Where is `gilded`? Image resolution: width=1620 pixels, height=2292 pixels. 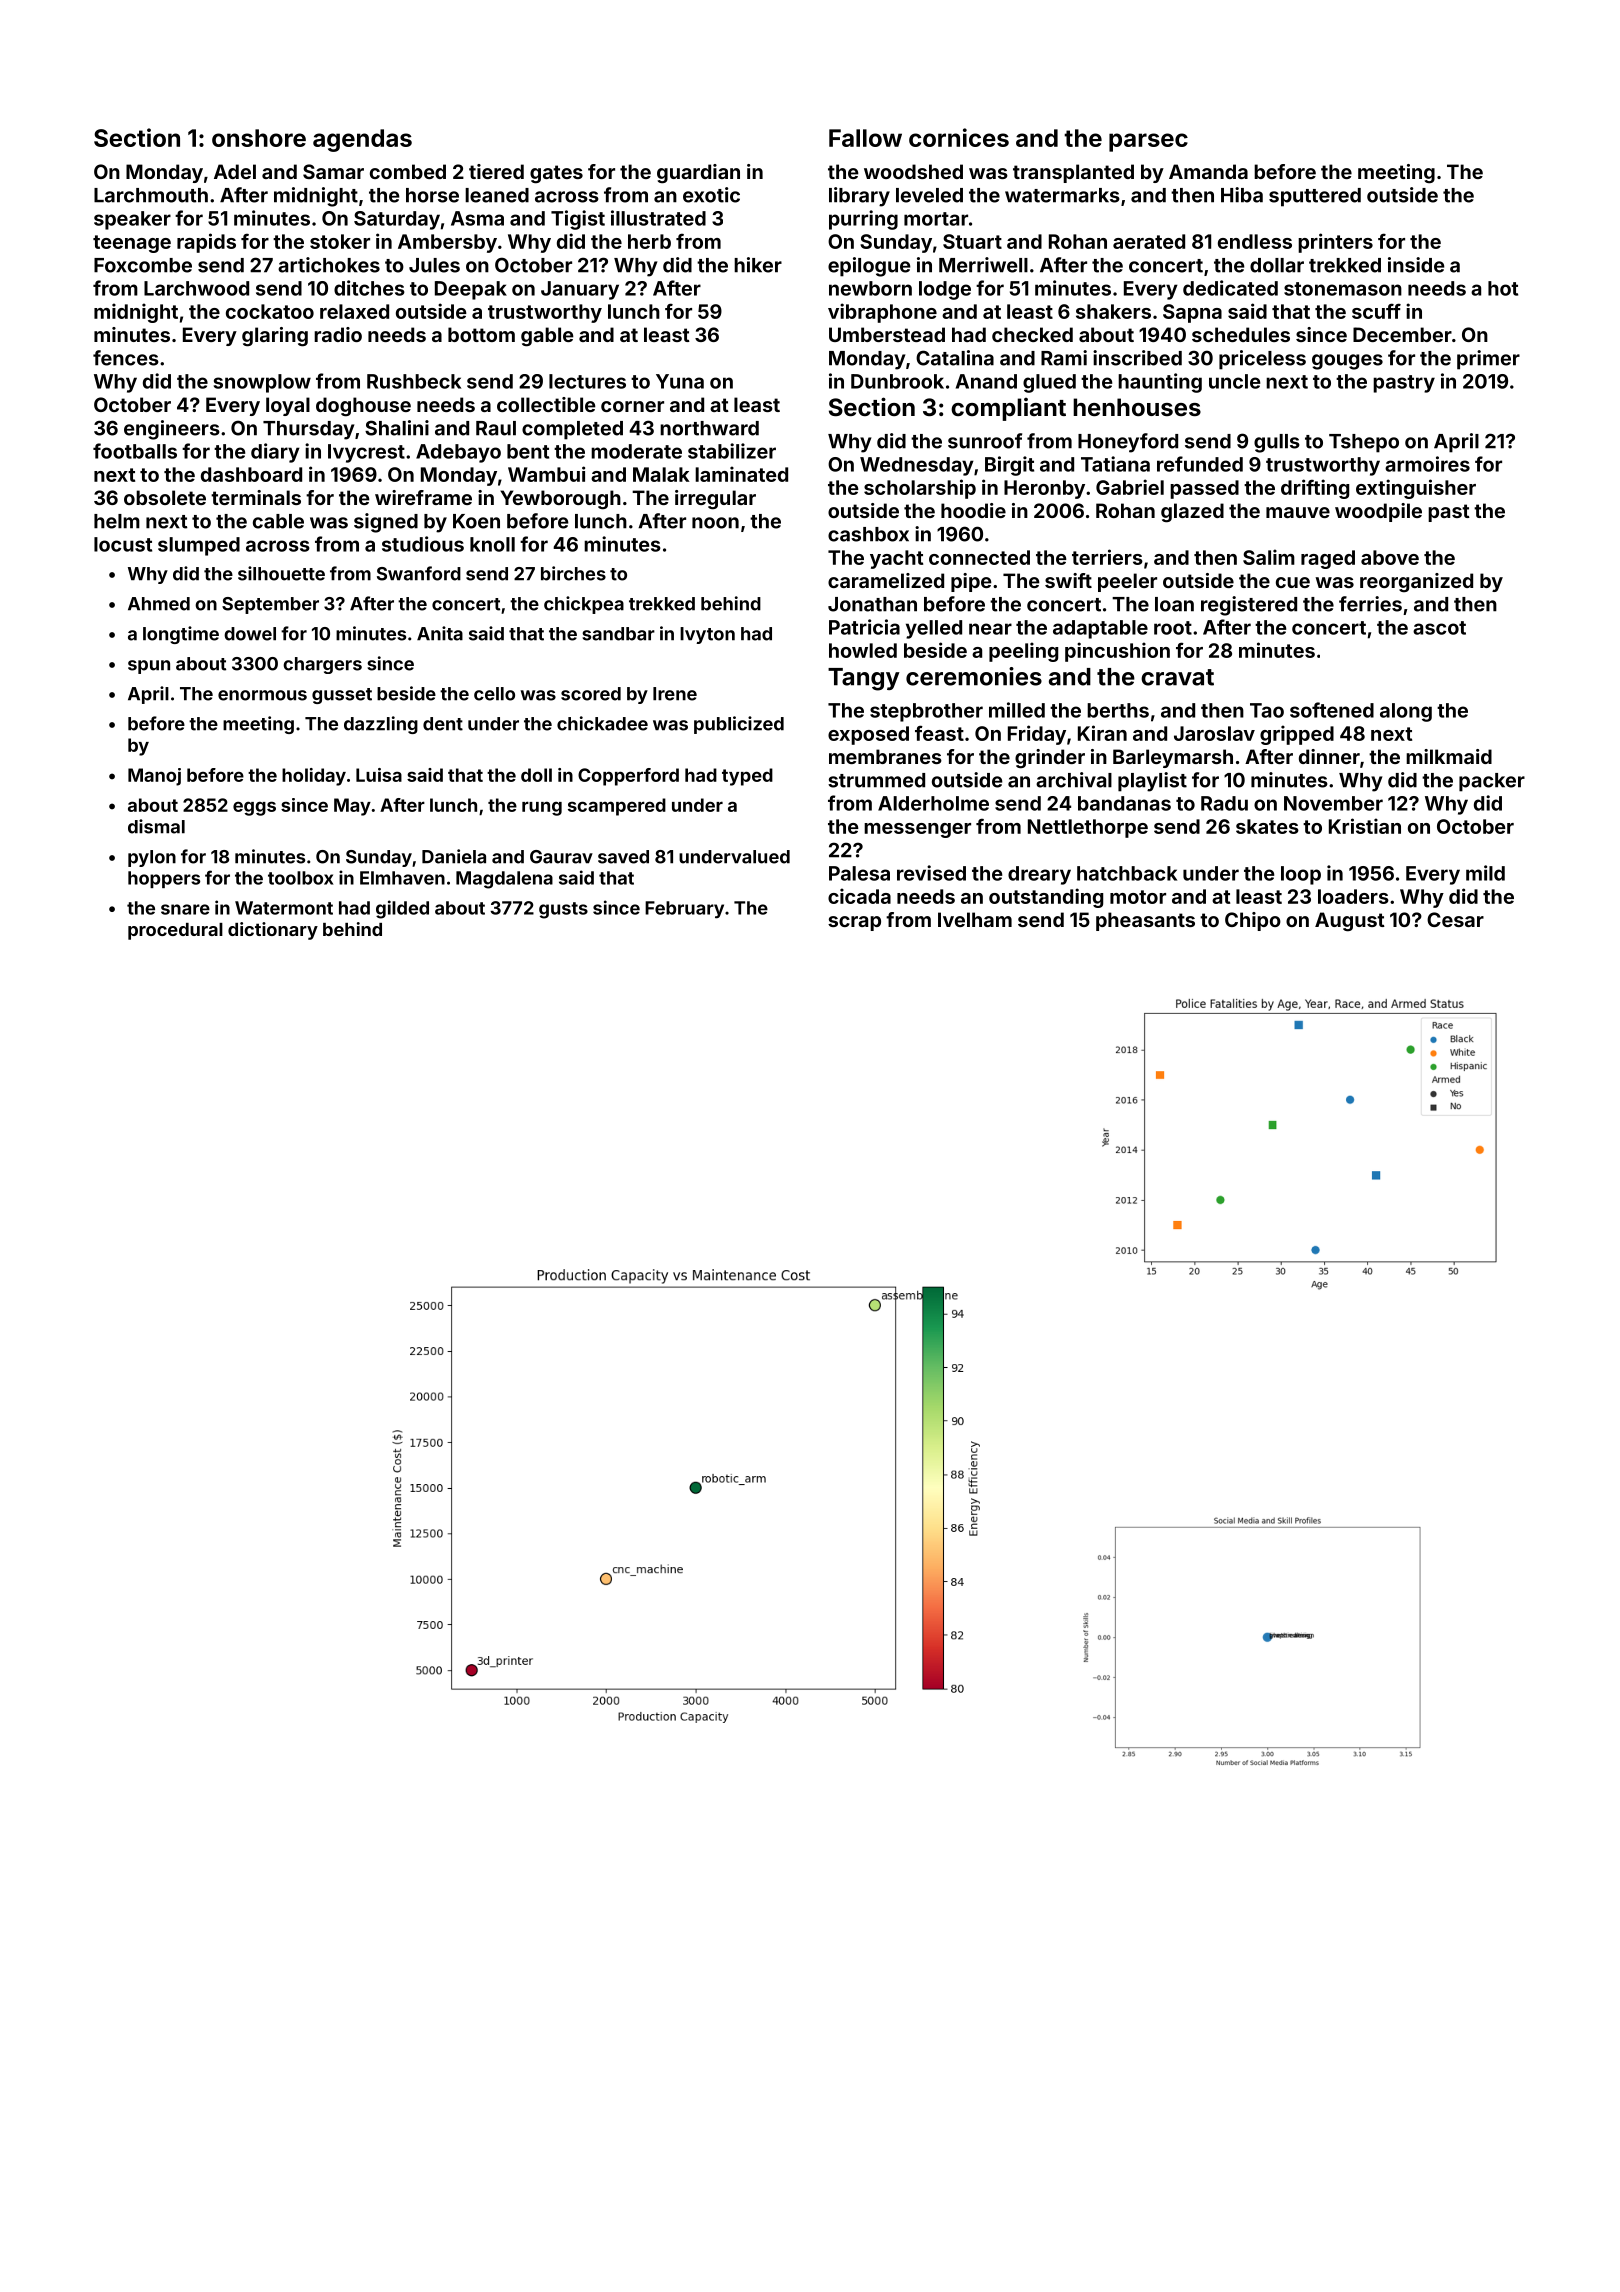
gilded is located at coordinates (402, 909).
